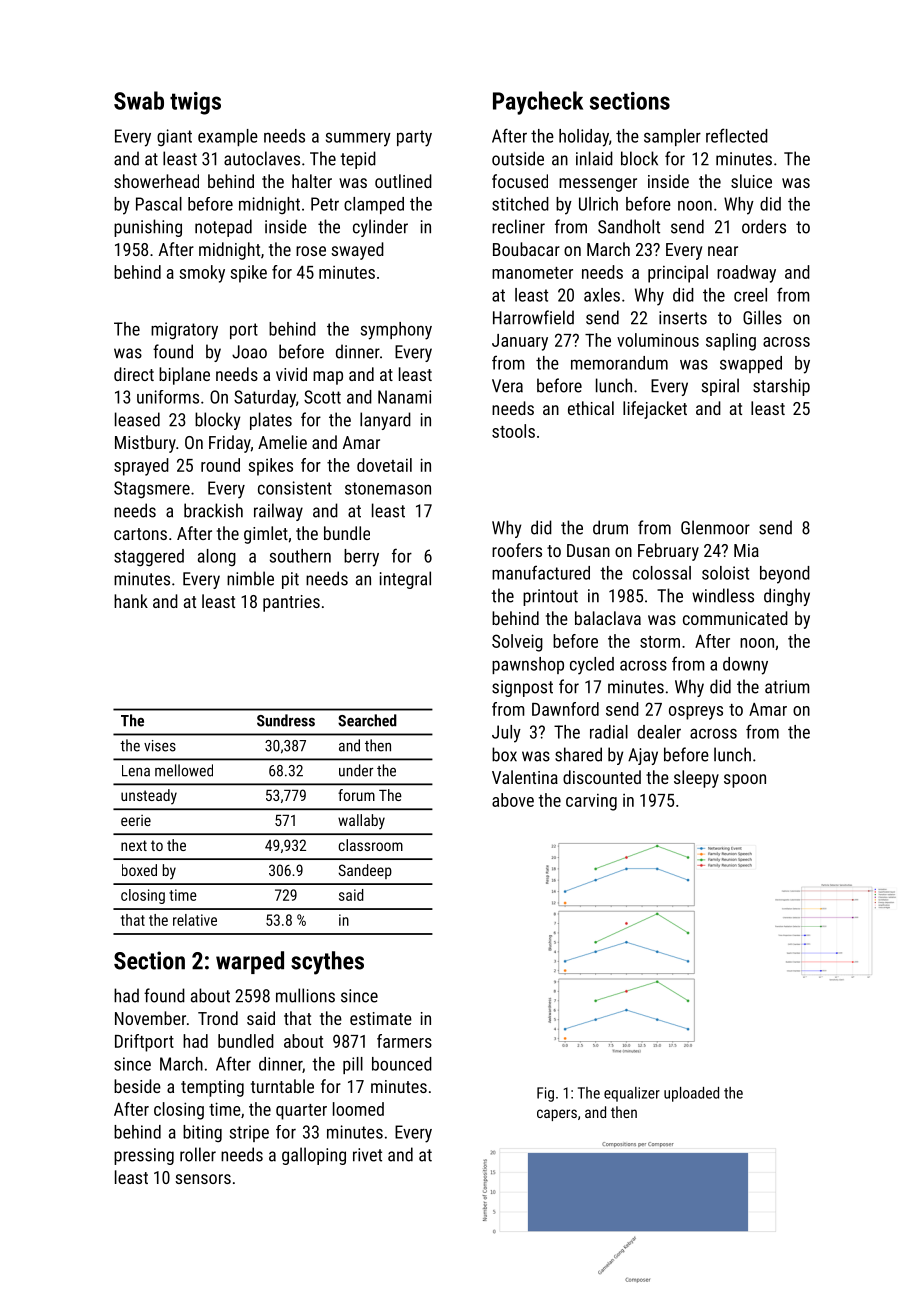 The height and width of the screenshot is (1311, 924). Describe the element at coordinates (405, 580) in the screenshot. I see `integral` at that location.
